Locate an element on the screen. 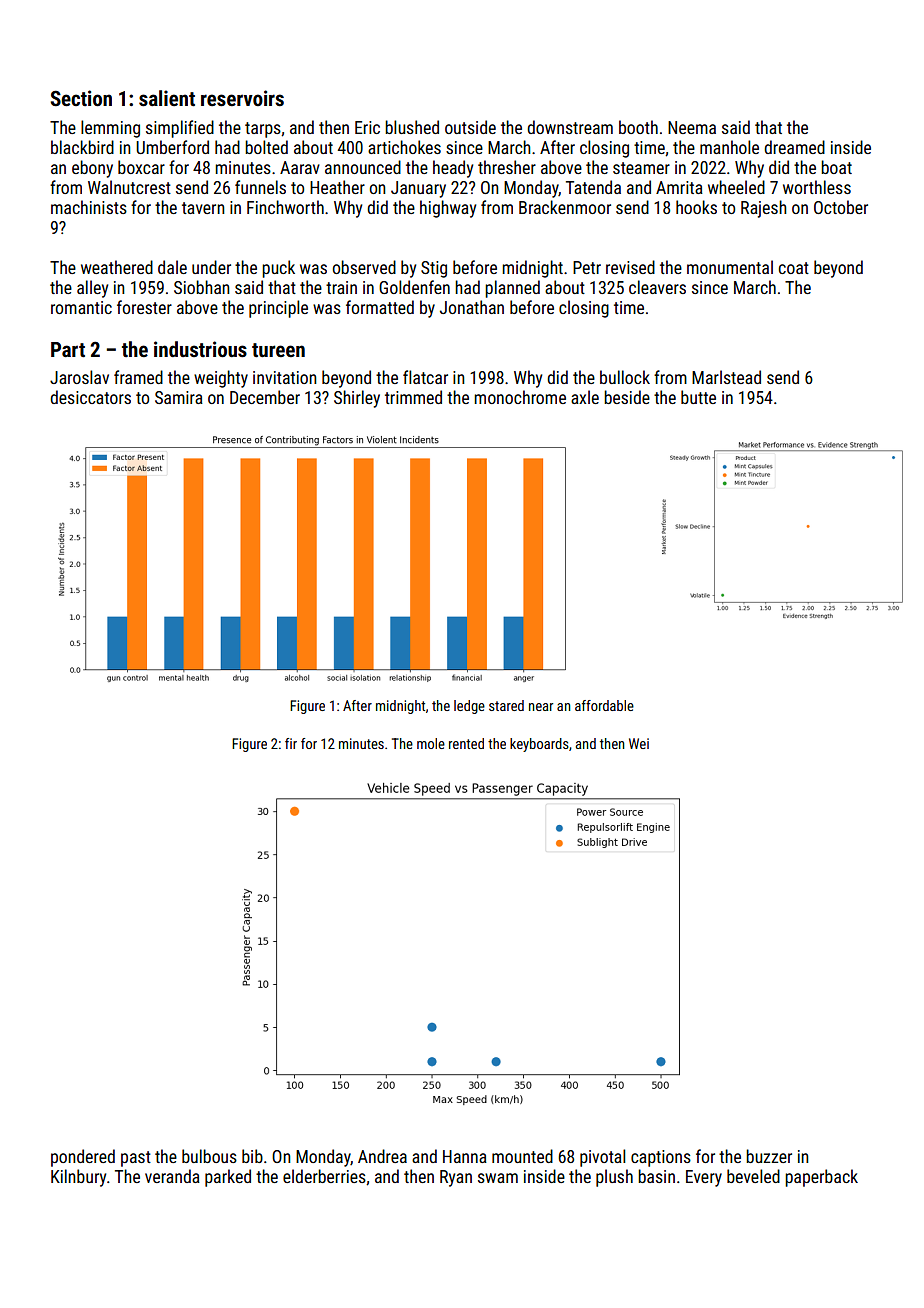 This screenshot has height=1308, width=924. fir is located at coordinates (291, 743).
